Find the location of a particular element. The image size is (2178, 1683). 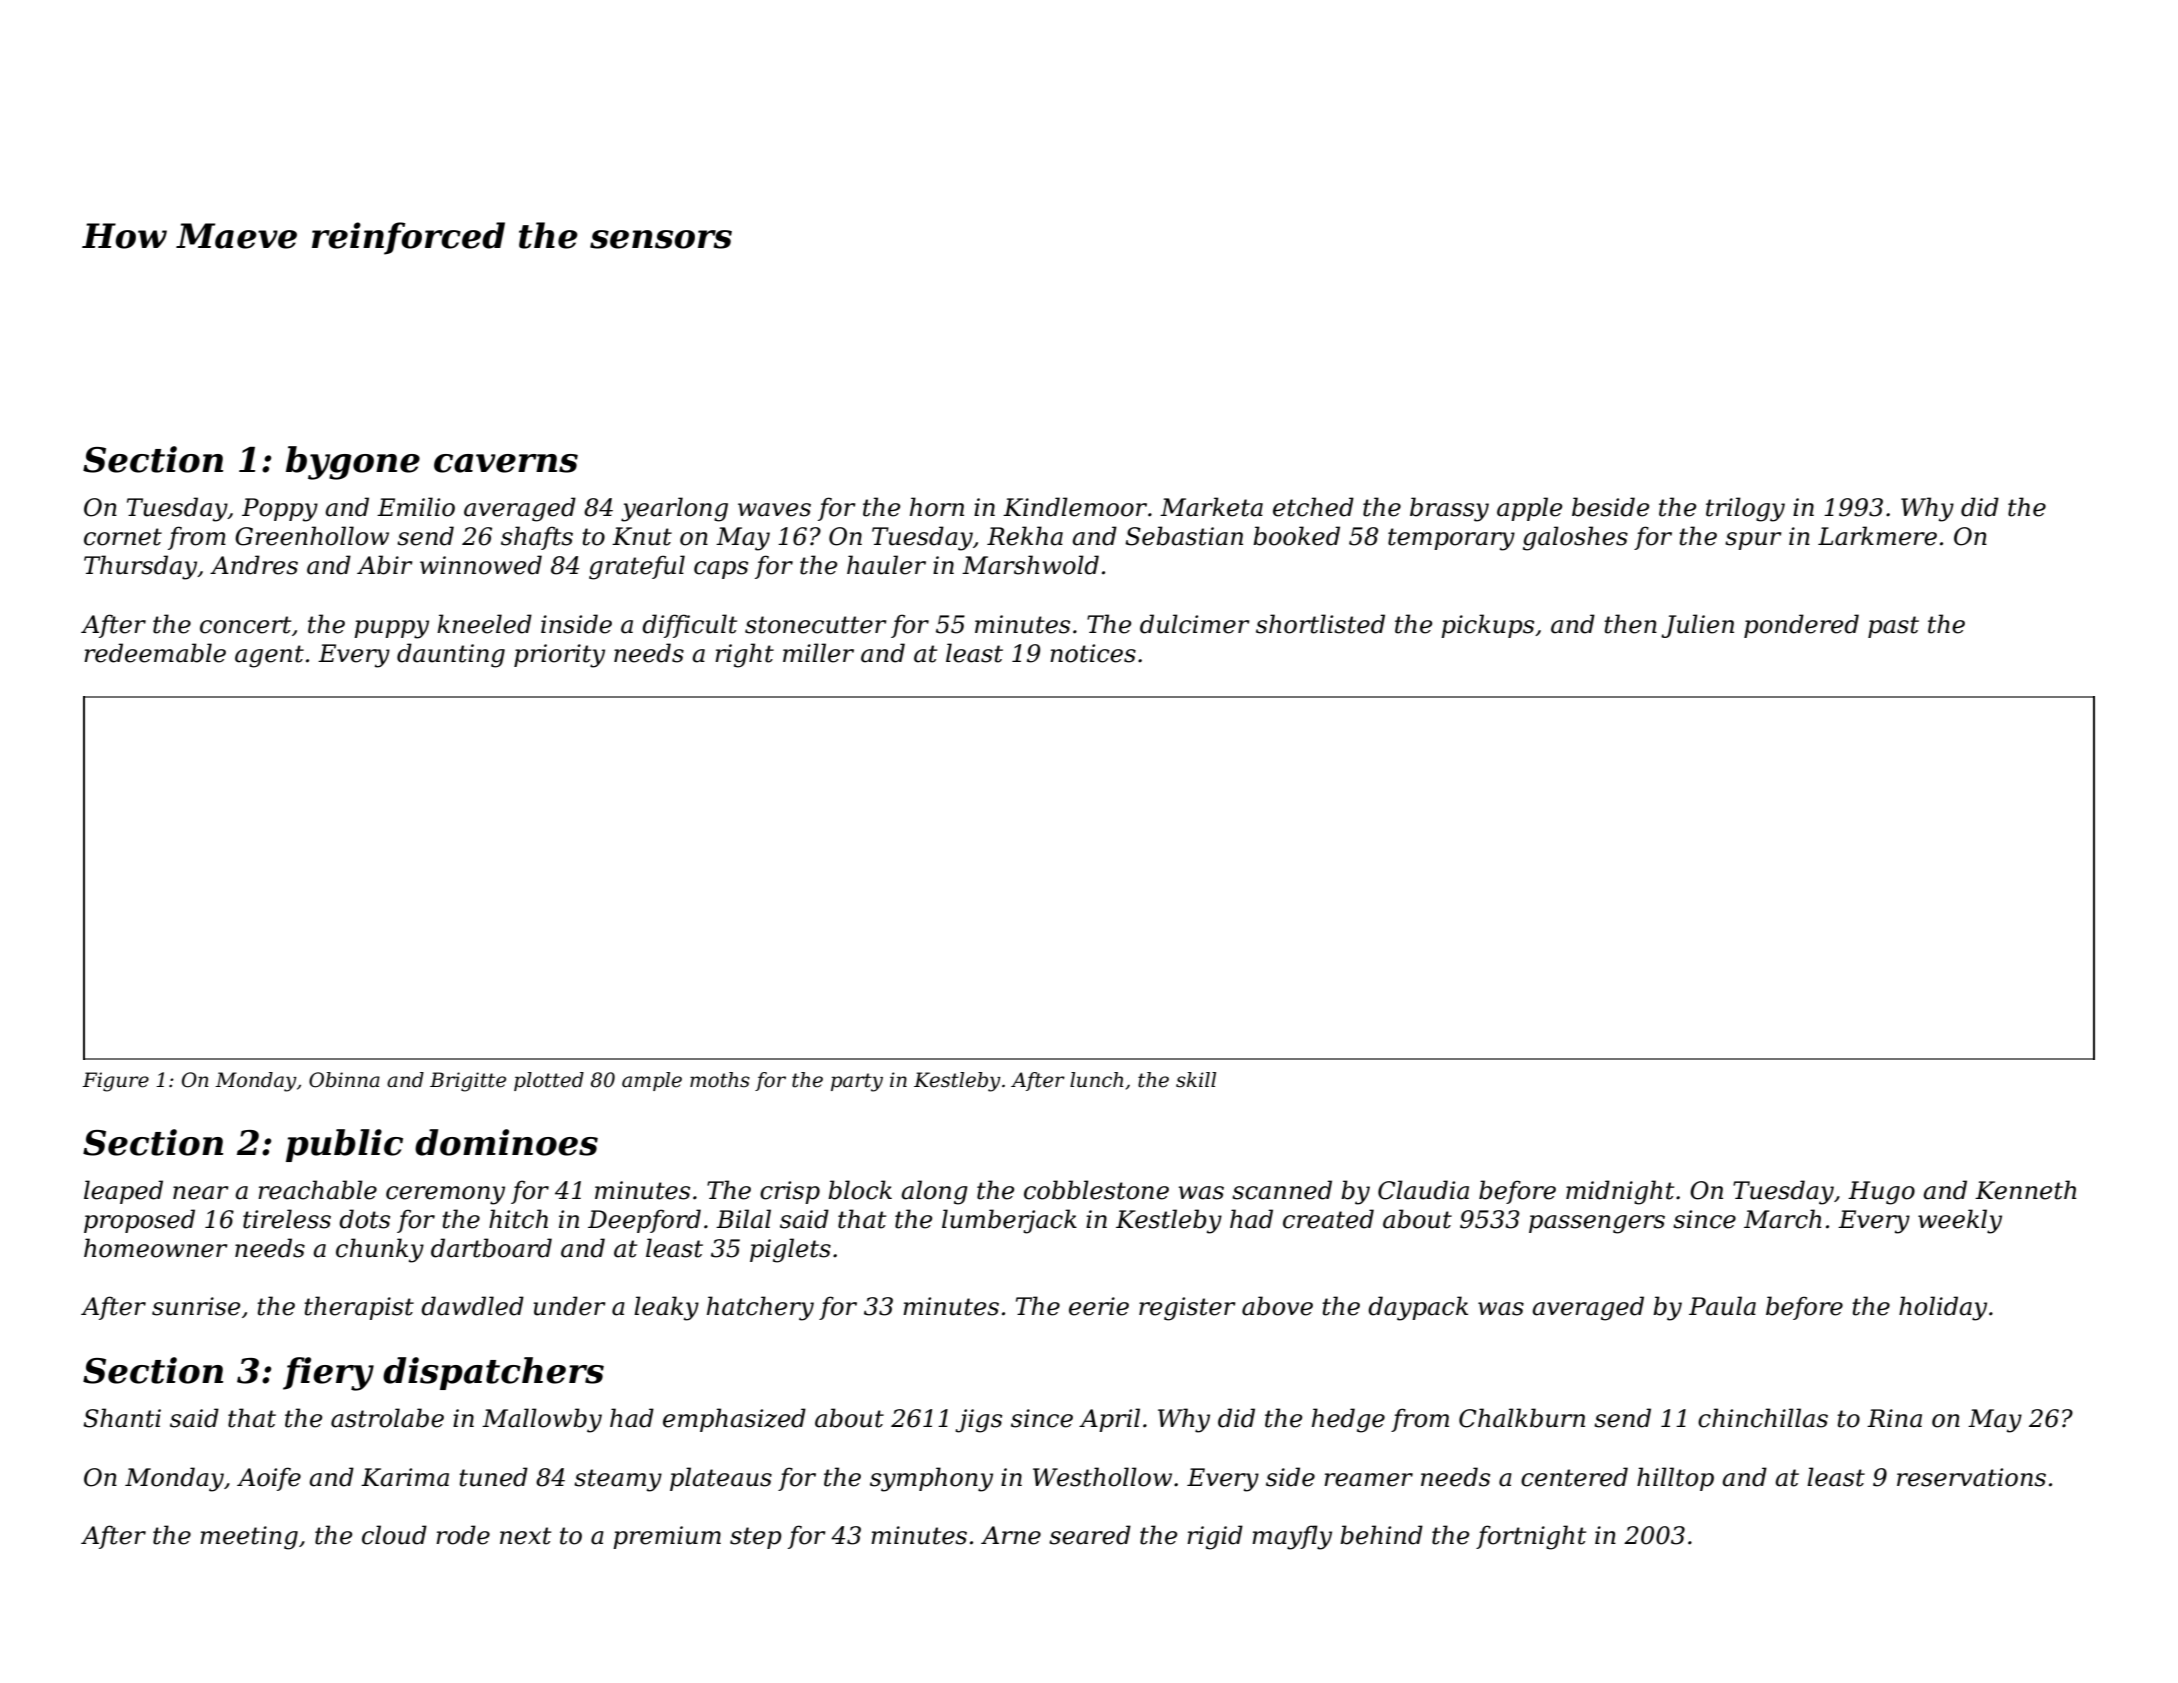

pondered is located at coordinates (1801, 626).
